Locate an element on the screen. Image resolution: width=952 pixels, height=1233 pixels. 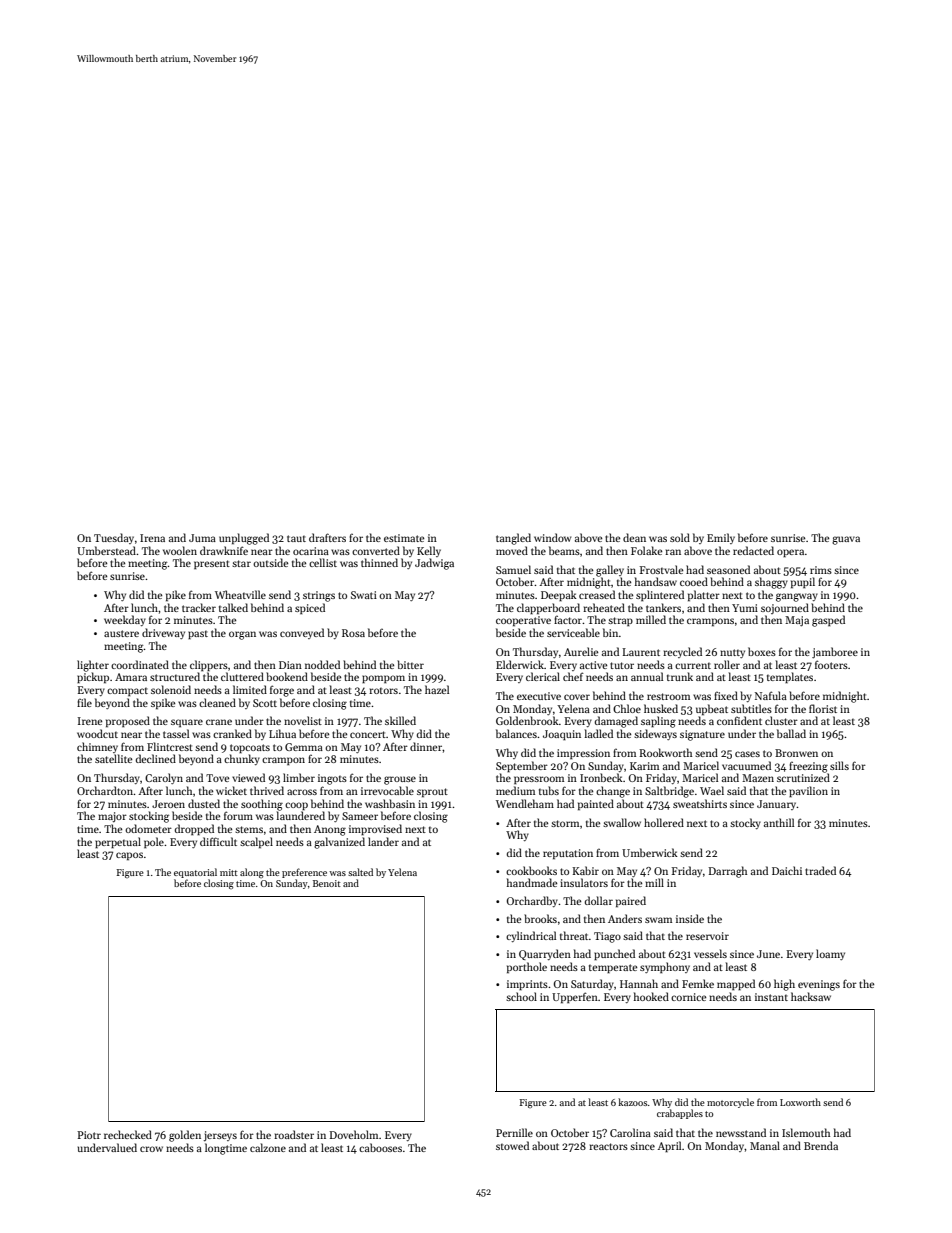
Umberstead is located at coordinates (106, 550).
